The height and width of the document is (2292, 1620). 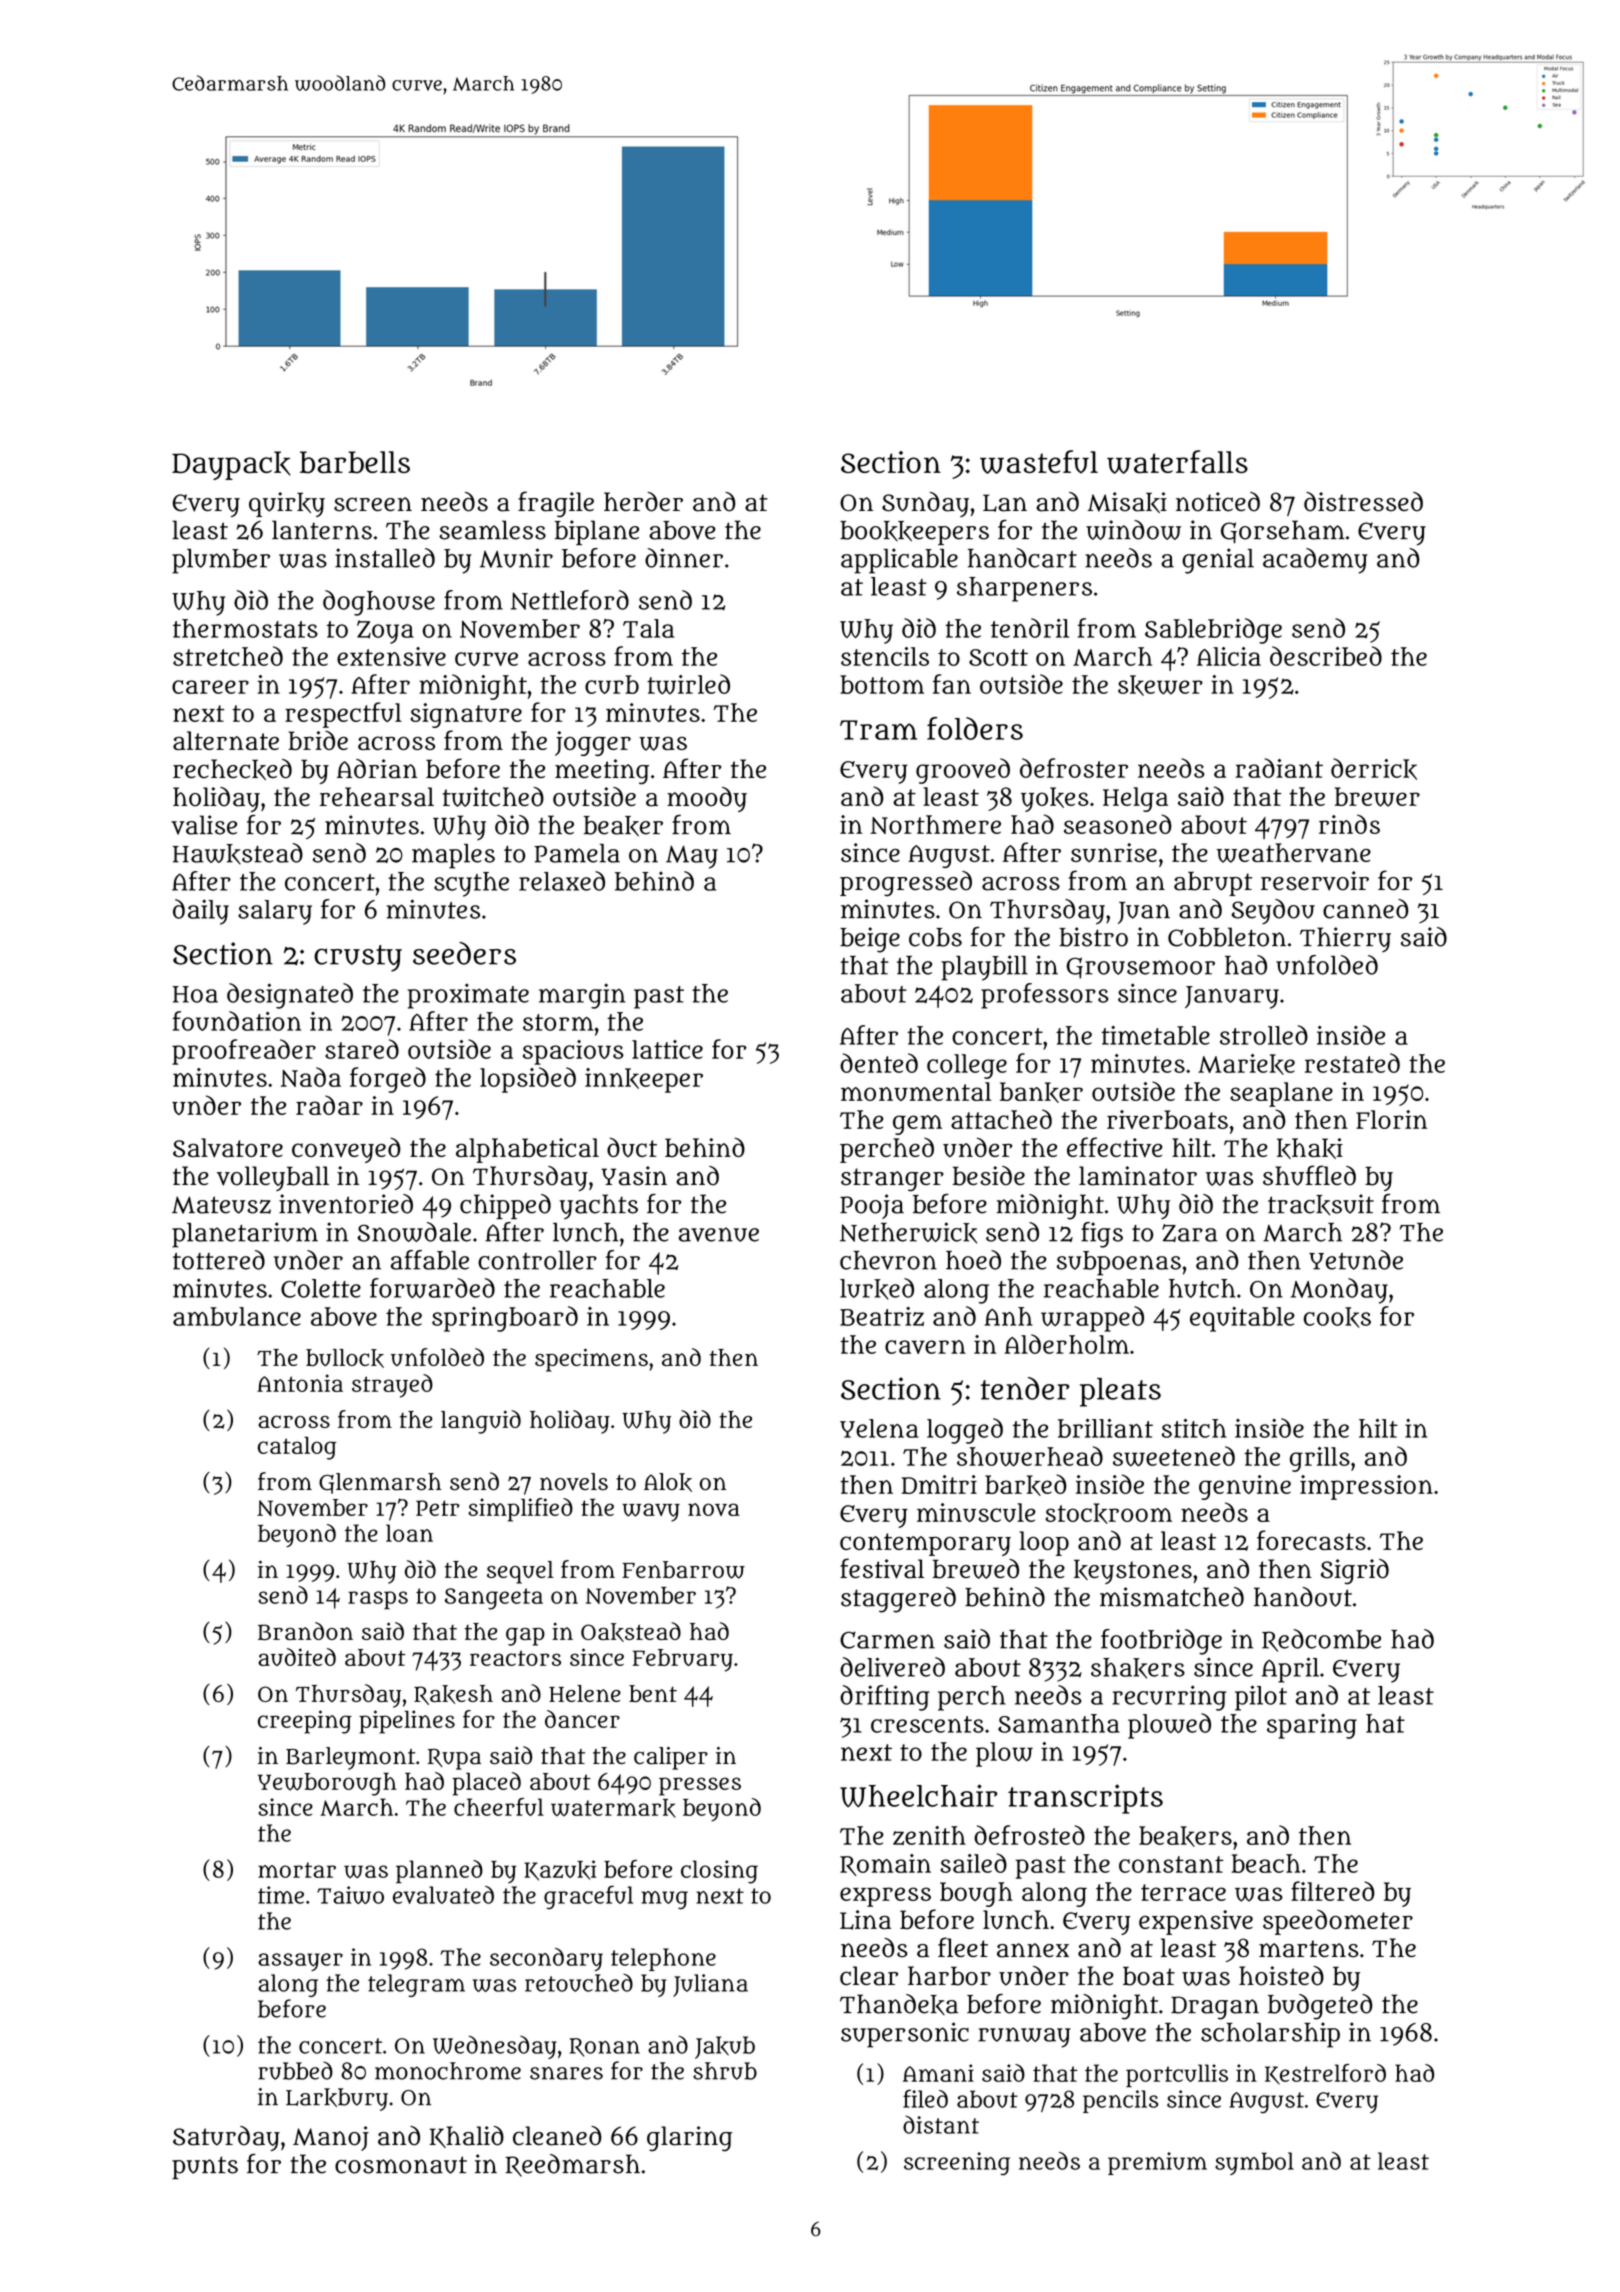 What do you see at coordinates (1312, 1726) in the document?
I see `sparing` at bounding box center [1312, 1726].
